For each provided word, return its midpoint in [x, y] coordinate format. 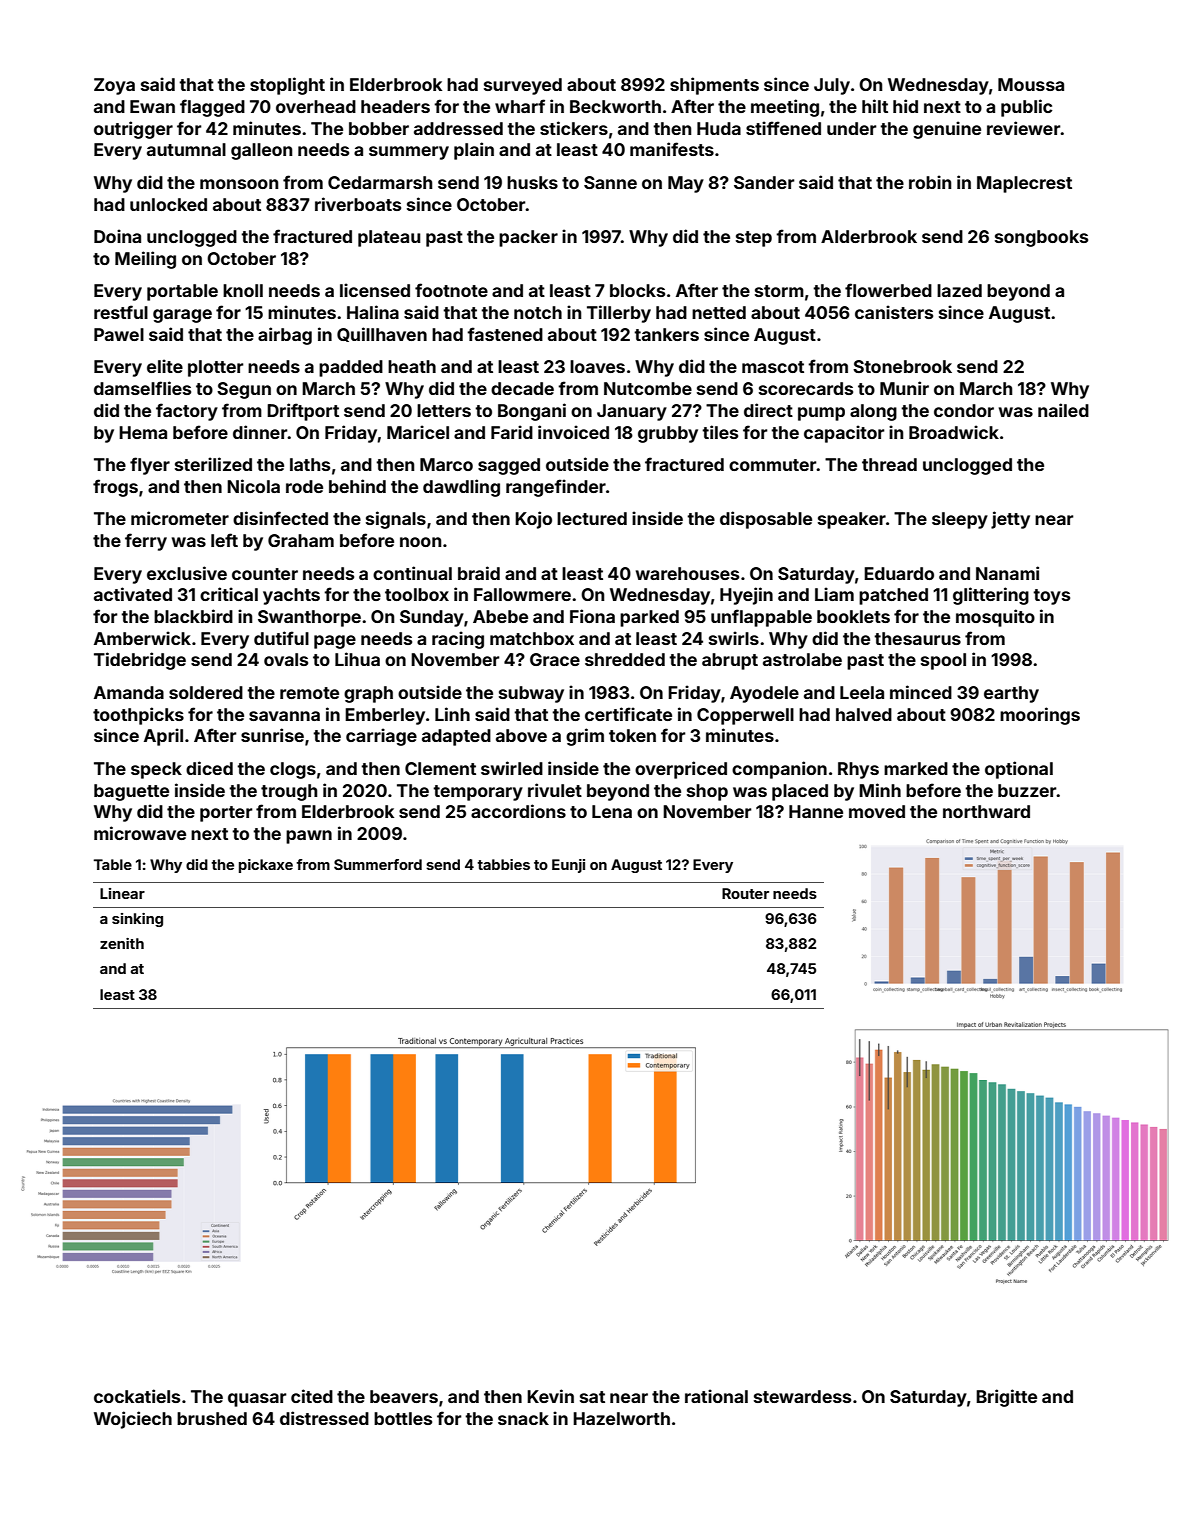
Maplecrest [1024, 184]
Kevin [550, 1396]
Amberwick [142, 638]
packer [528, 238]
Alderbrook [869, 236]
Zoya [114, 86]
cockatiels [137, 1396]
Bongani [532, 412]
